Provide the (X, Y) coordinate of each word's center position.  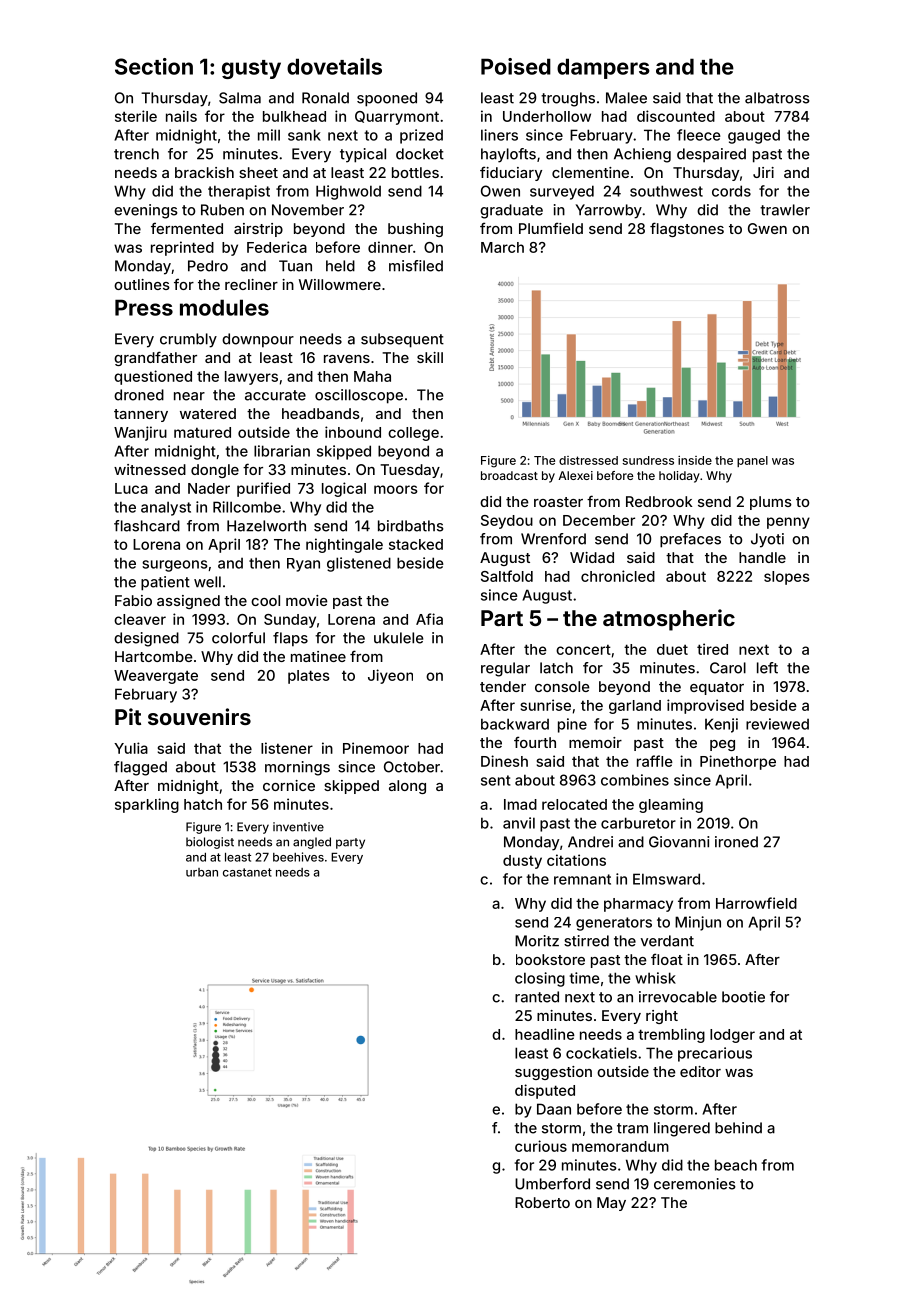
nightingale (344, 545)
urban (202, 872)
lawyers (251, 378)
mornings (297, 768)
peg (722, 745)
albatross (777, 98)
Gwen (767, 228)
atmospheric (669, 620)
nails (181, 116)
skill (430, 357)
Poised (516, 66)
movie (307, 600)
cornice (289, 785)
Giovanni (679, 842)
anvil (519, 823)
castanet (247, 872)
